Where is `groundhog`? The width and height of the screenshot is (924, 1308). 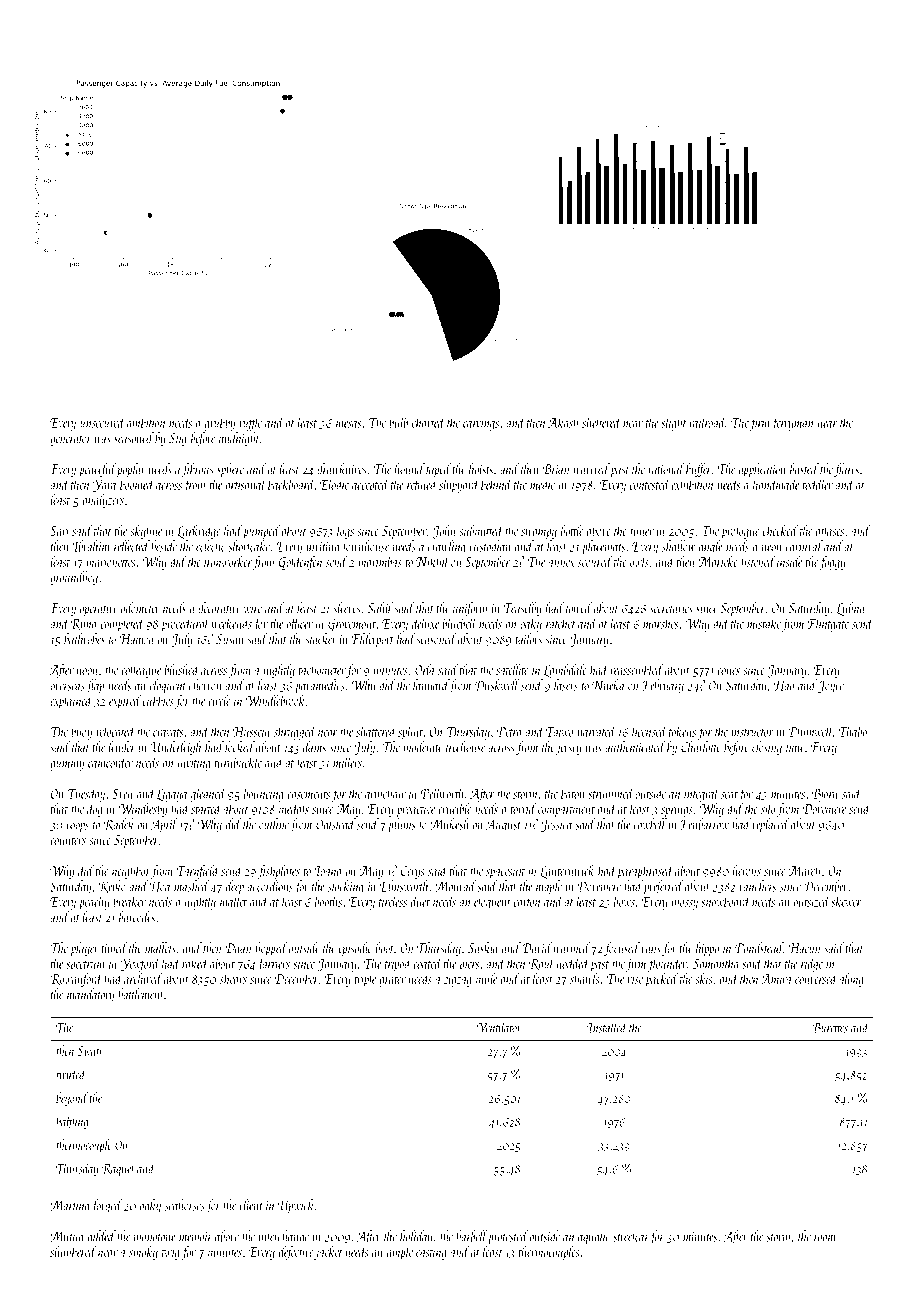
groundhog is located at coordinates (74, 578).
